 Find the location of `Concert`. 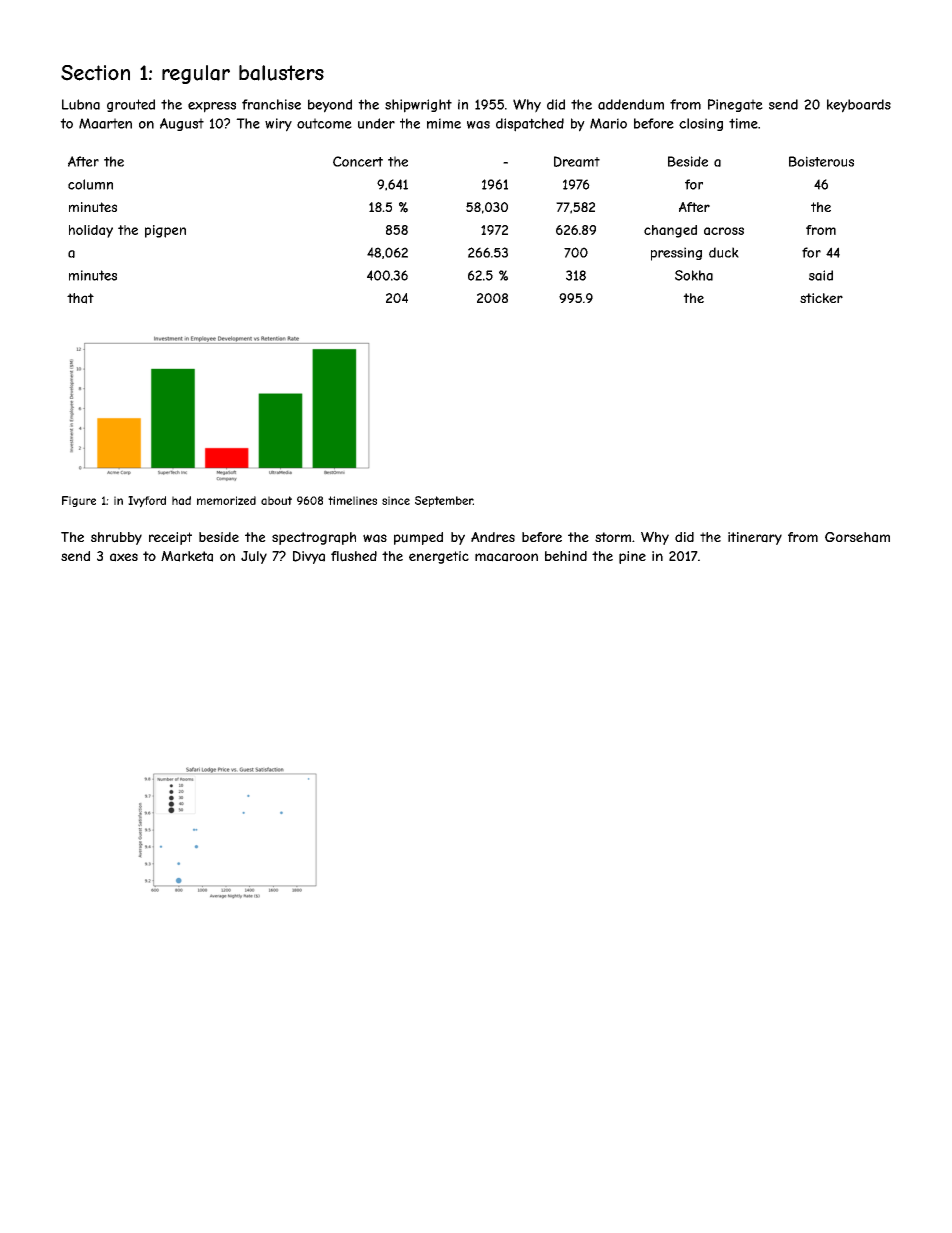

Concert is located at coordinates (358, 161).
